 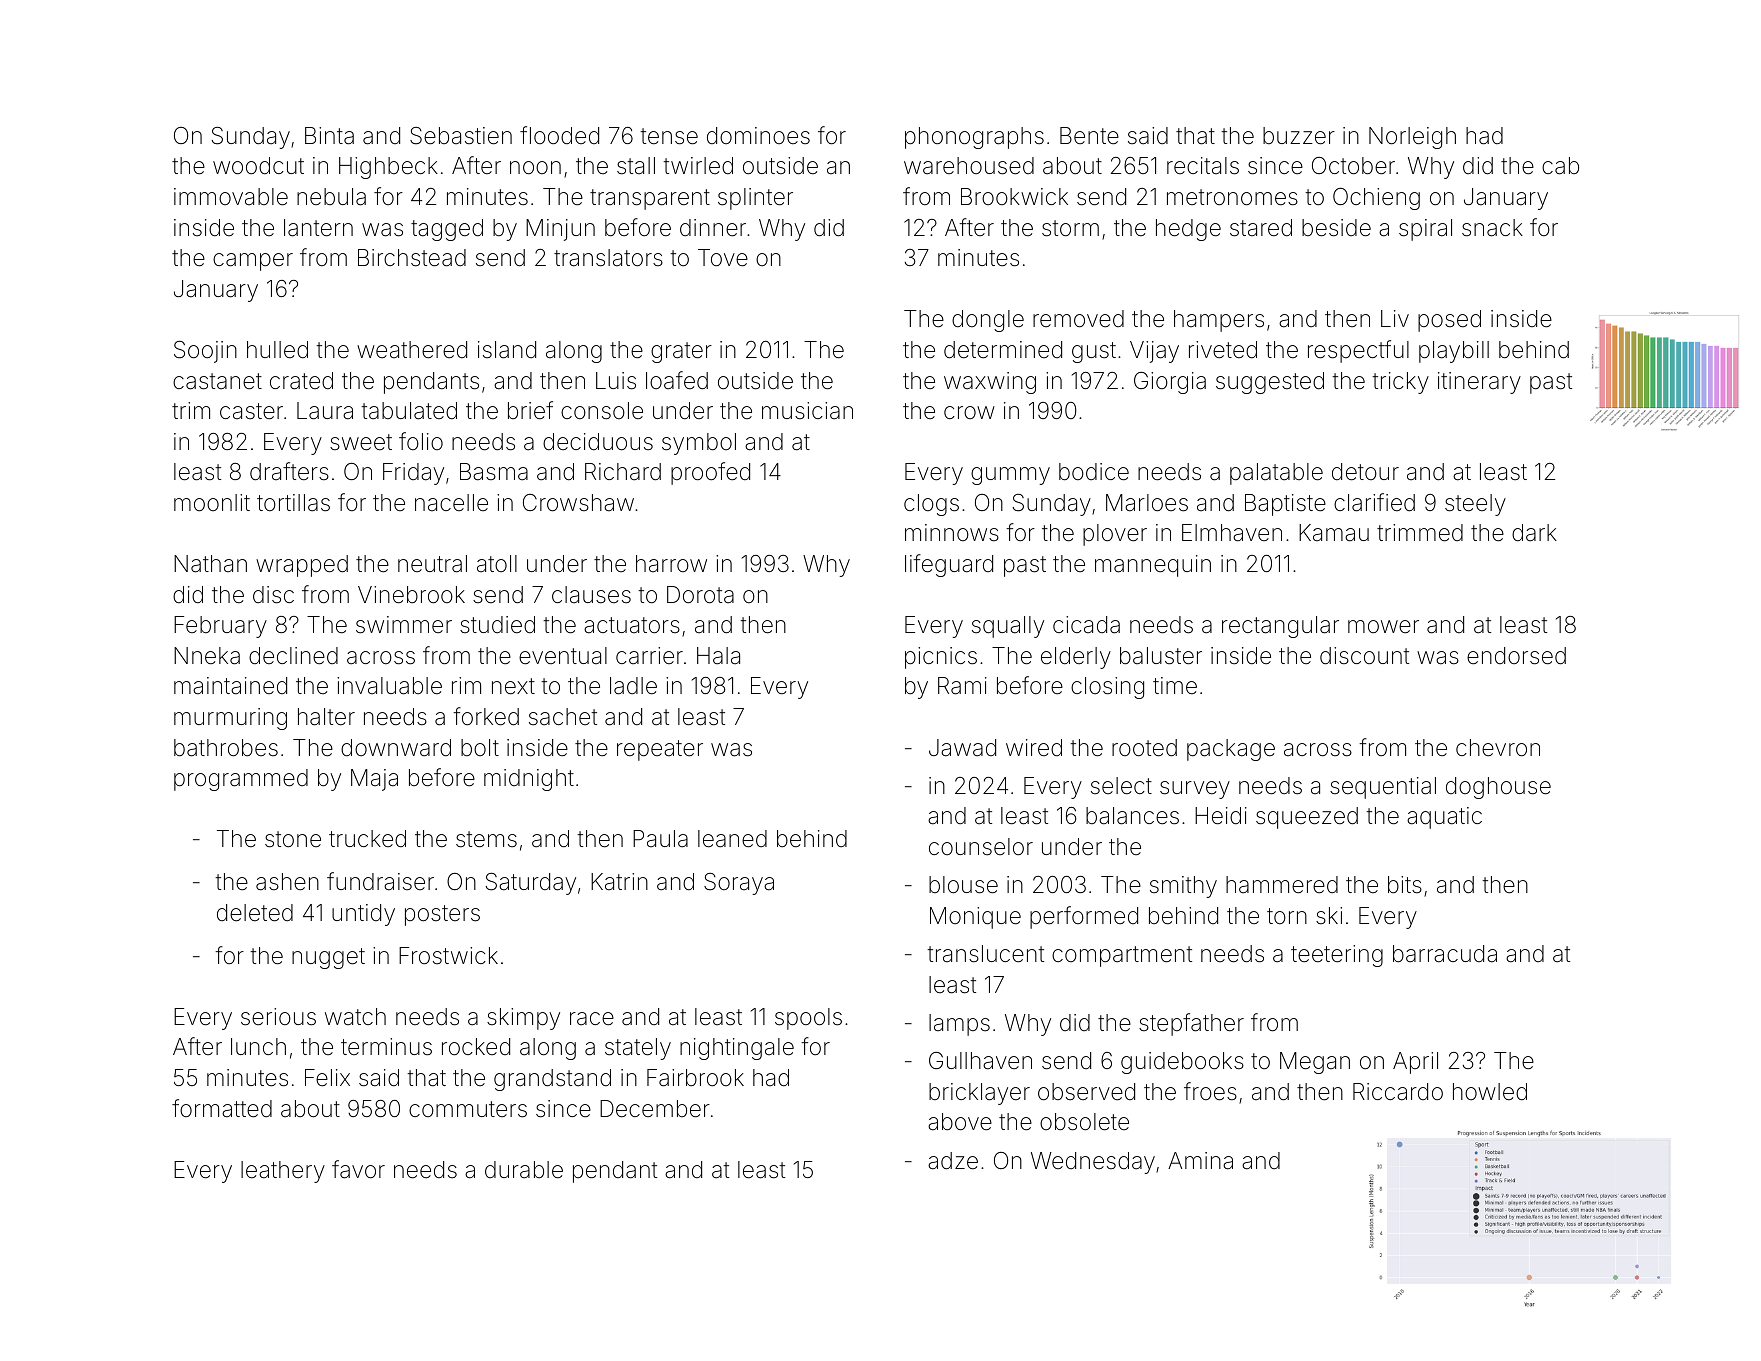 What do you see at coordinates (1475, 505) in the screenshot?
I see `steely` at bounding box center [1475, 505].
